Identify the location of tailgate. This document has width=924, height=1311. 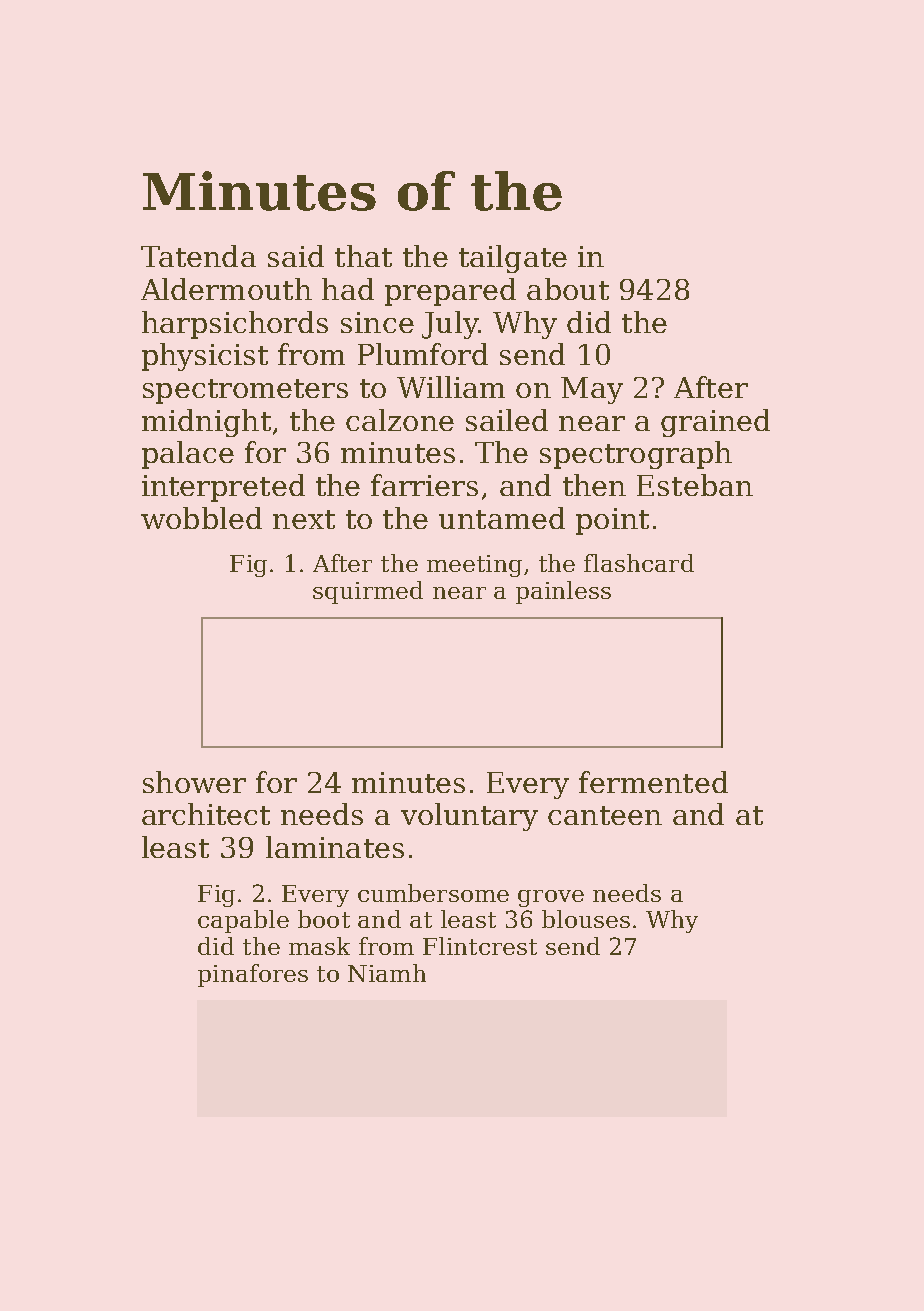
(513, 259).
